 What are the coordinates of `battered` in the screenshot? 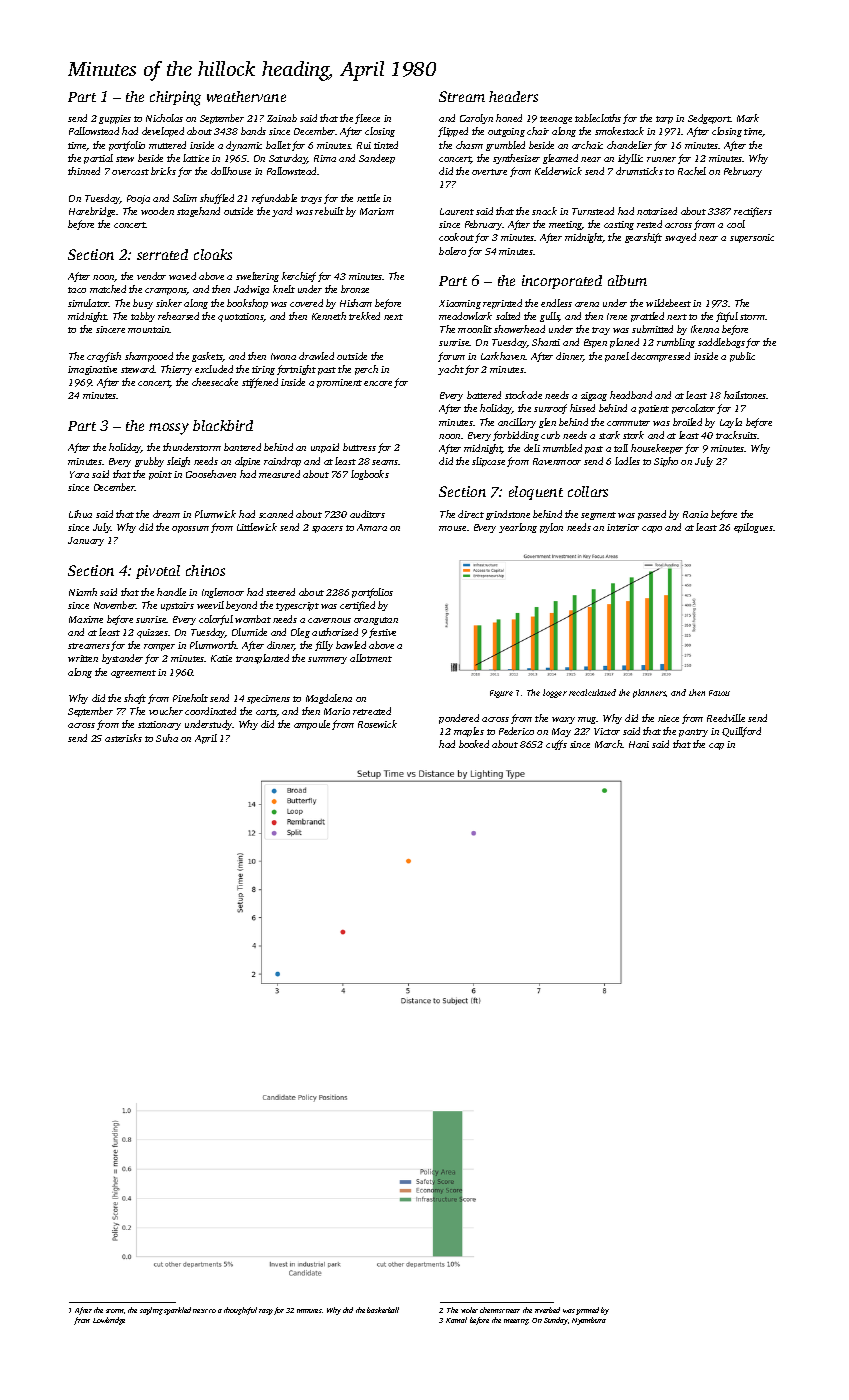 It's located at (484, 395).
